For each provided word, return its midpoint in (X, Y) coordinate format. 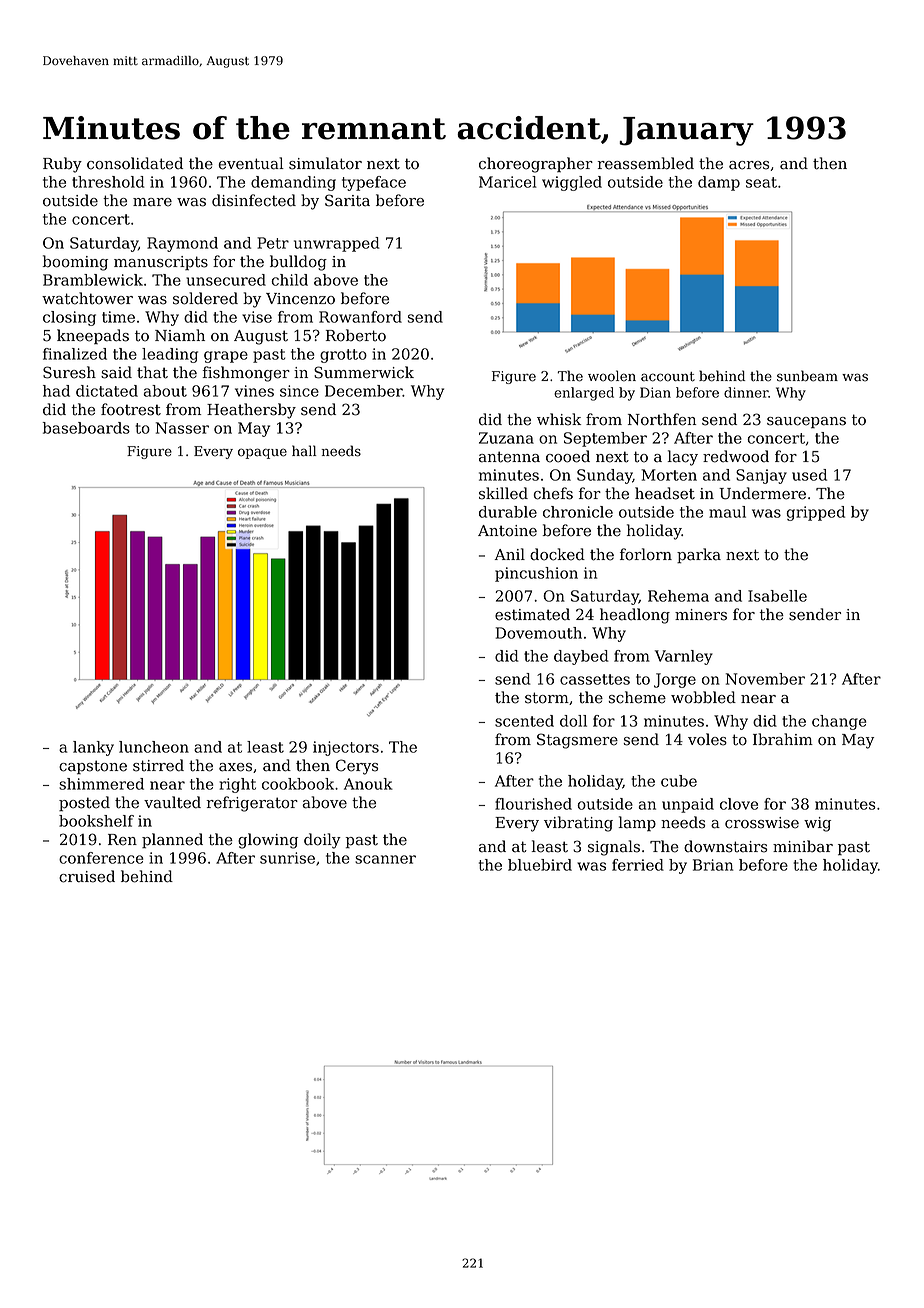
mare (152, 202)
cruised (87, 876)
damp (719, 183)
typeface (374, 183)
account (668, 377)
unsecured (226, 280)
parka (699, 555)
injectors (346, 748)
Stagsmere (577, 741)
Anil (510, 554)
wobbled (703, 697)
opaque (262, 453)
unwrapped (337, 244)
